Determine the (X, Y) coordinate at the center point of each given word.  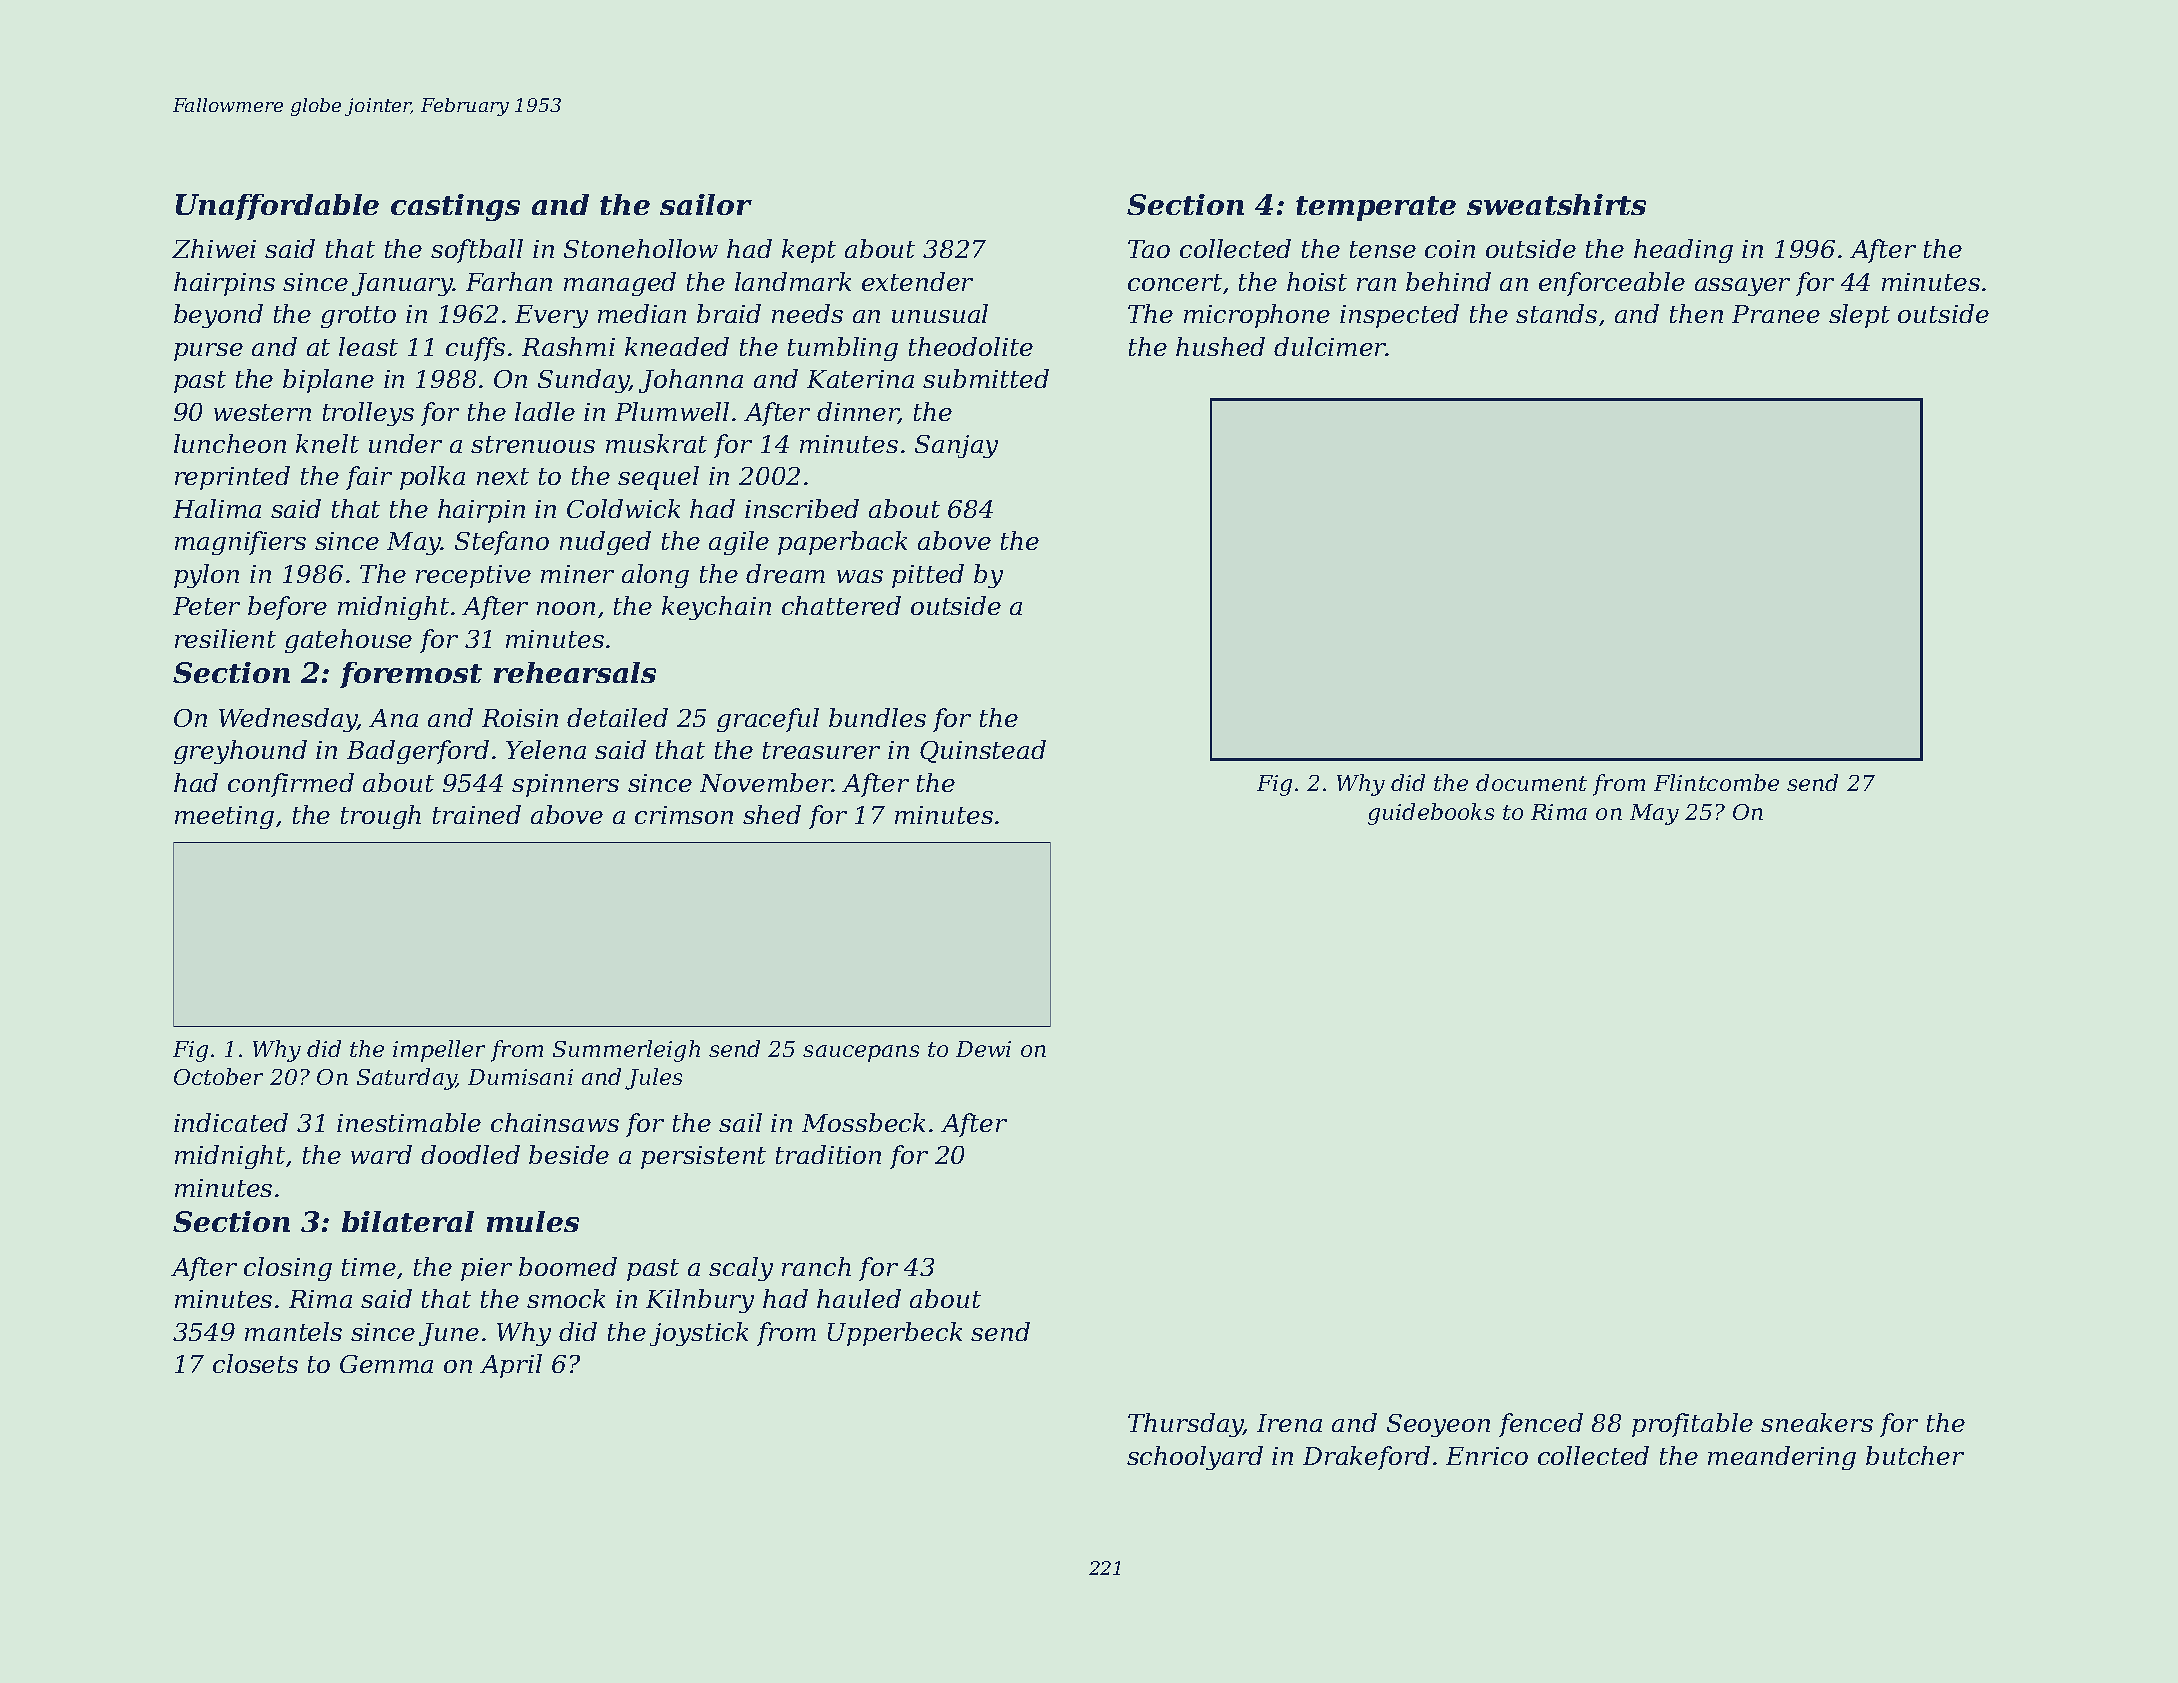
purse (208, 352)
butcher (1915, 1455)
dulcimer (1330, 346)
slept (1859, 316)
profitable (1692, 1425)
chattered (841, 605)
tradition (828, 1154)
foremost (411, 675)
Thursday (1185, 1425)
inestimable (409, 1122)
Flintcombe (1716, 782)
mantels (293, 1331)
